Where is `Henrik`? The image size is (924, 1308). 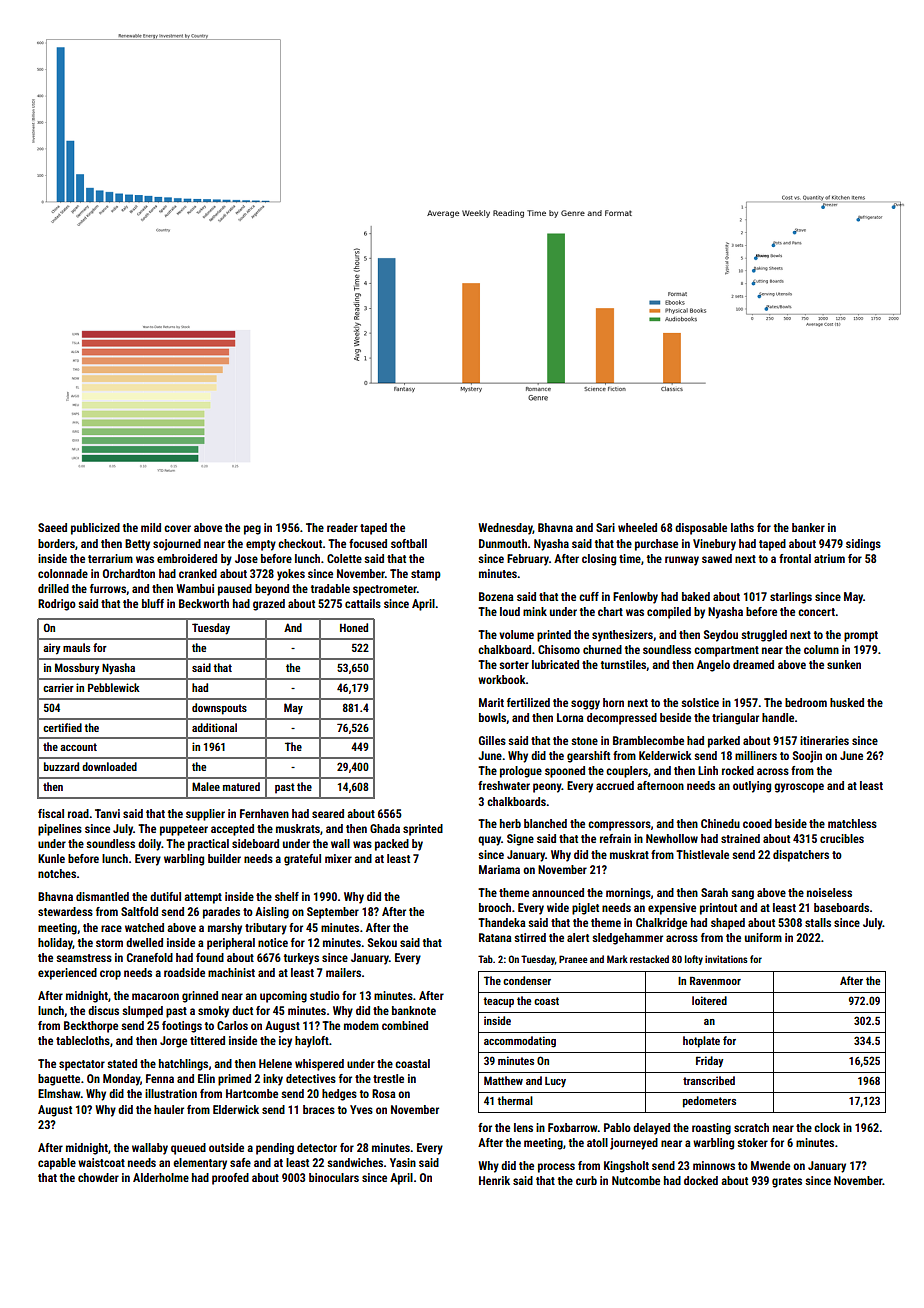
Henrik is located at coordinates (494, 1180).
